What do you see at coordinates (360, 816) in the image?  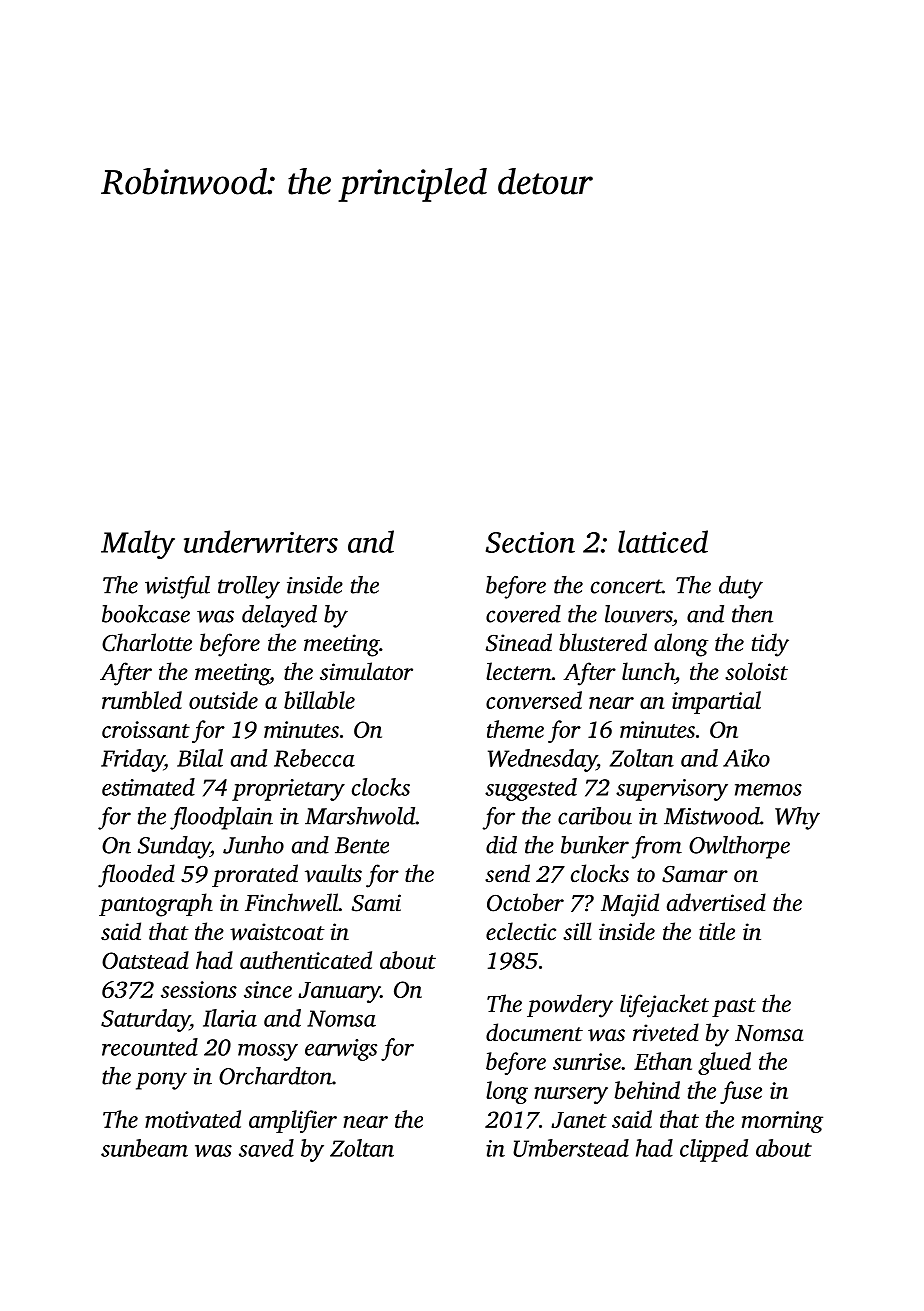 I see `Marshwold` at bounding box center [360, 816].
